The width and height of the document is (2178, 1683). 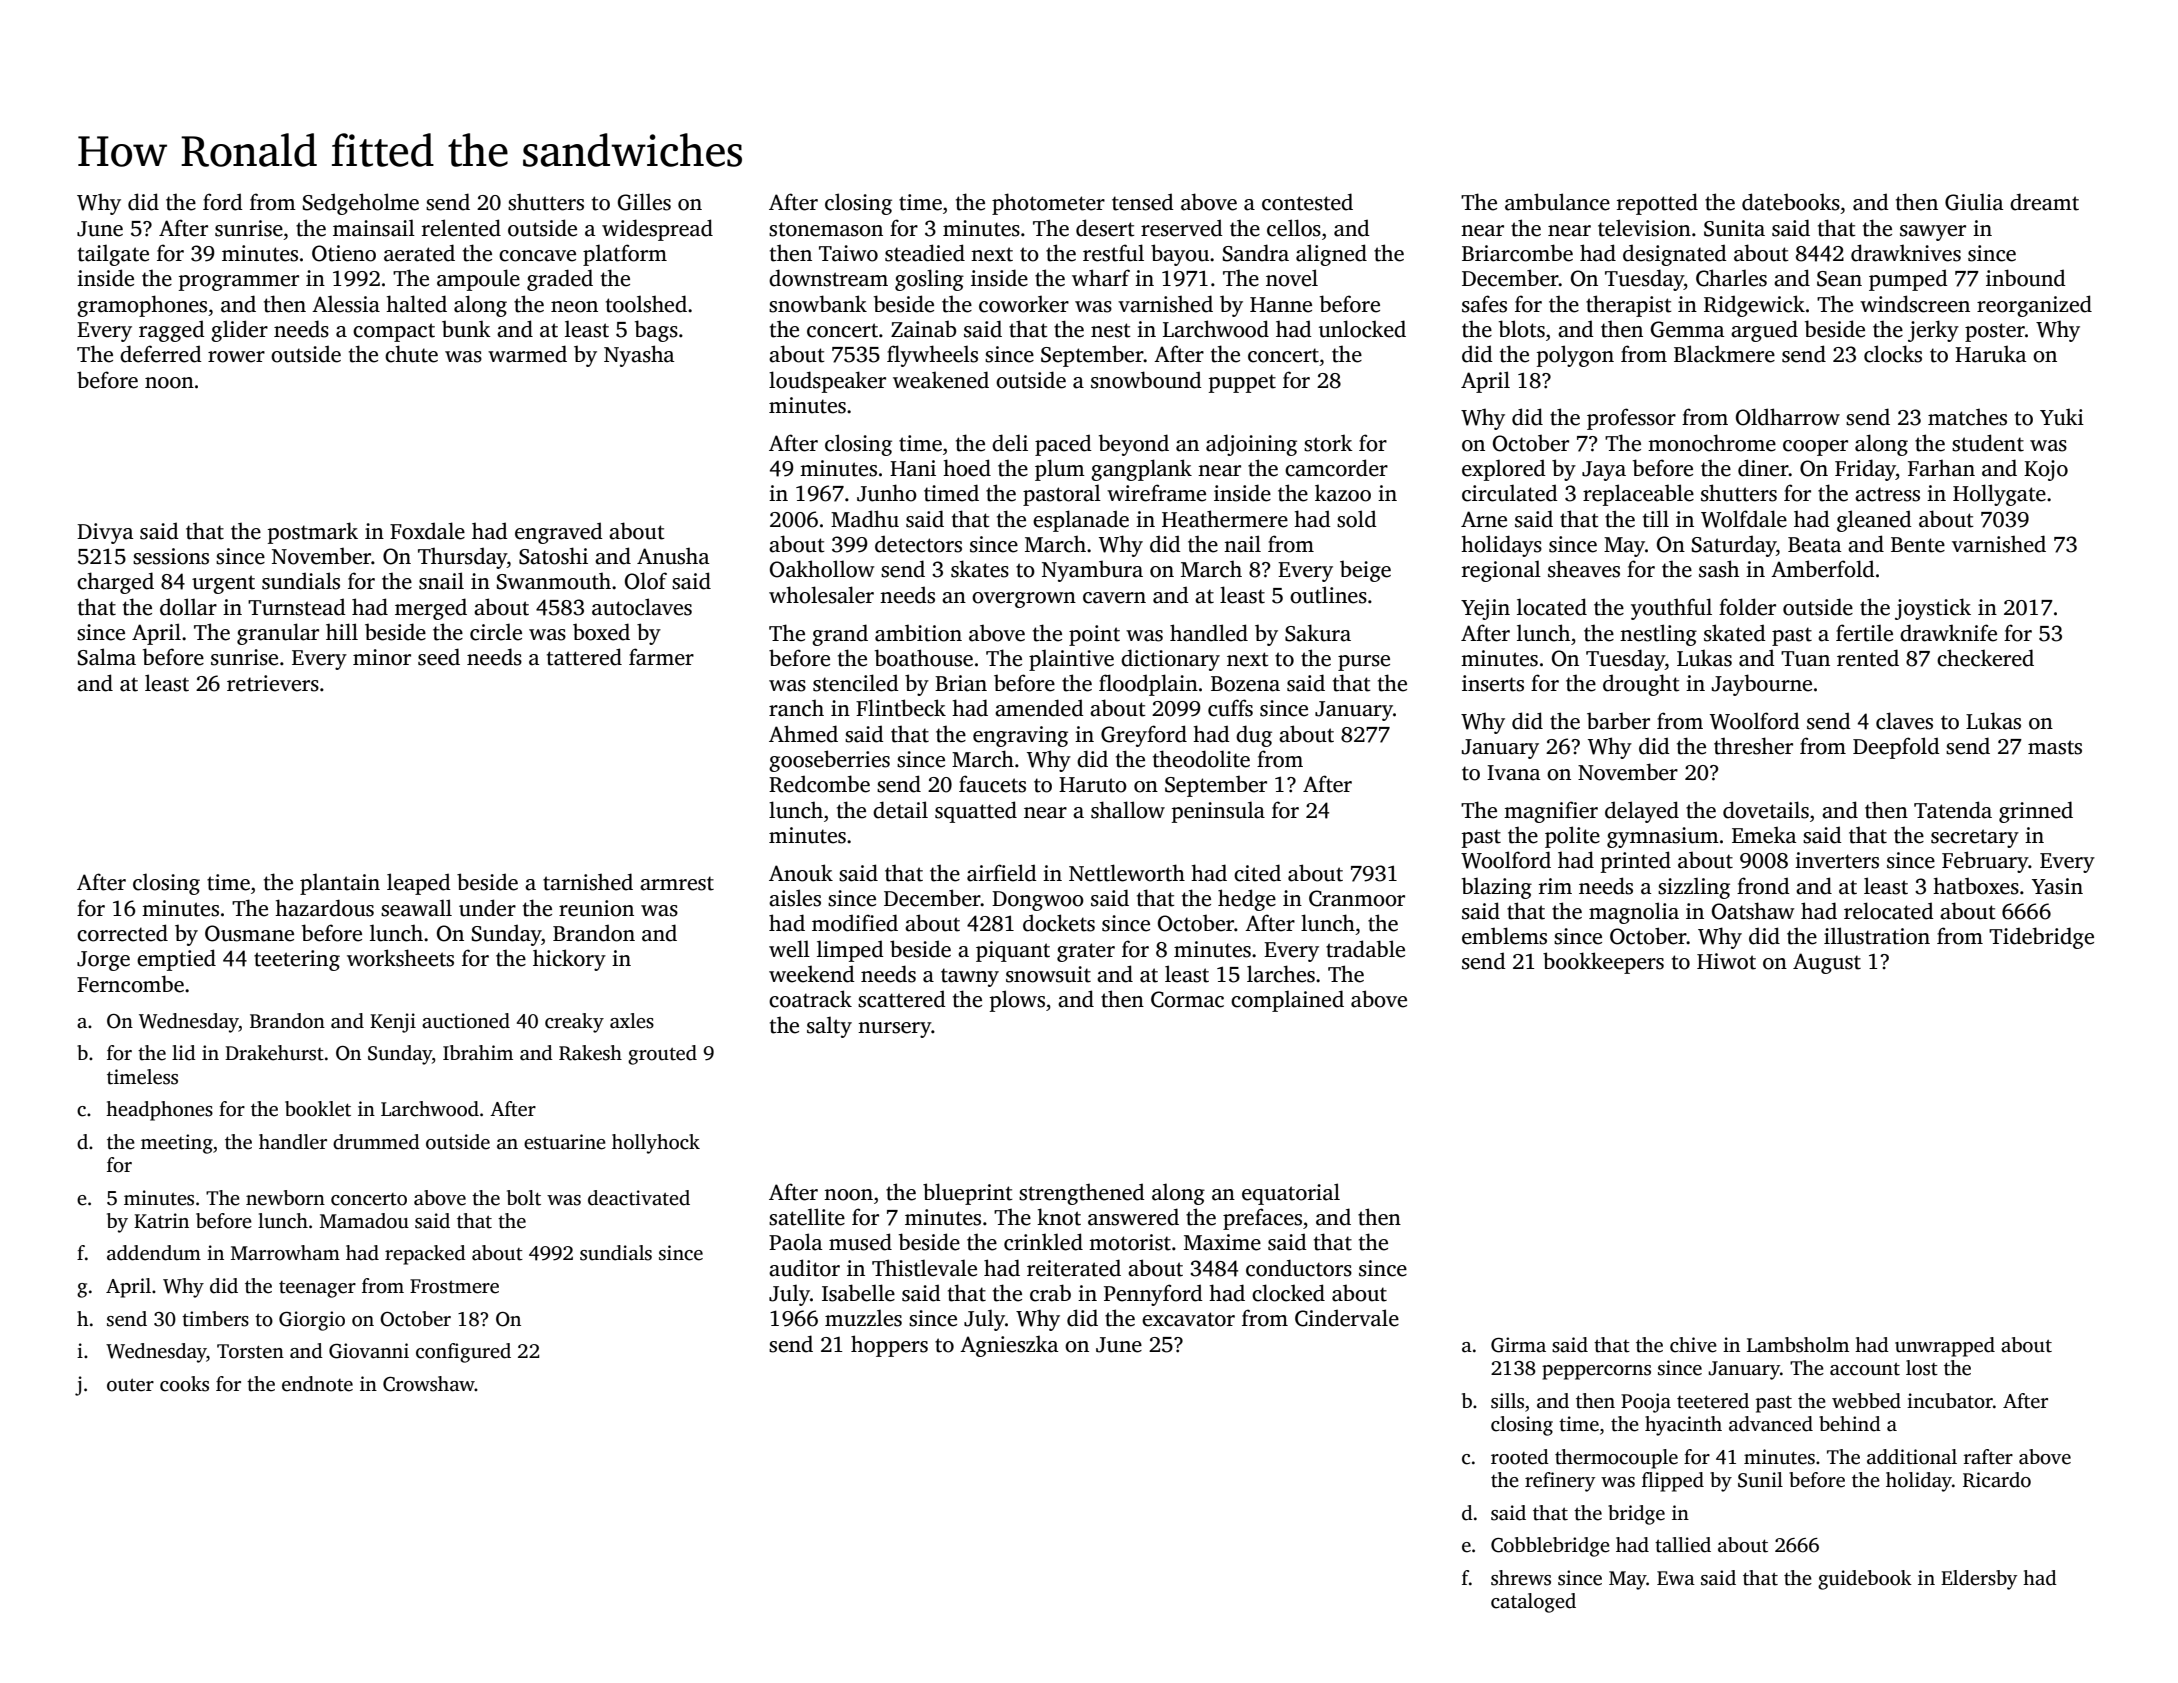 What do you see at coordinates (967, 468) in the document?
I see `hoed` at bounding box center [967, 468].
